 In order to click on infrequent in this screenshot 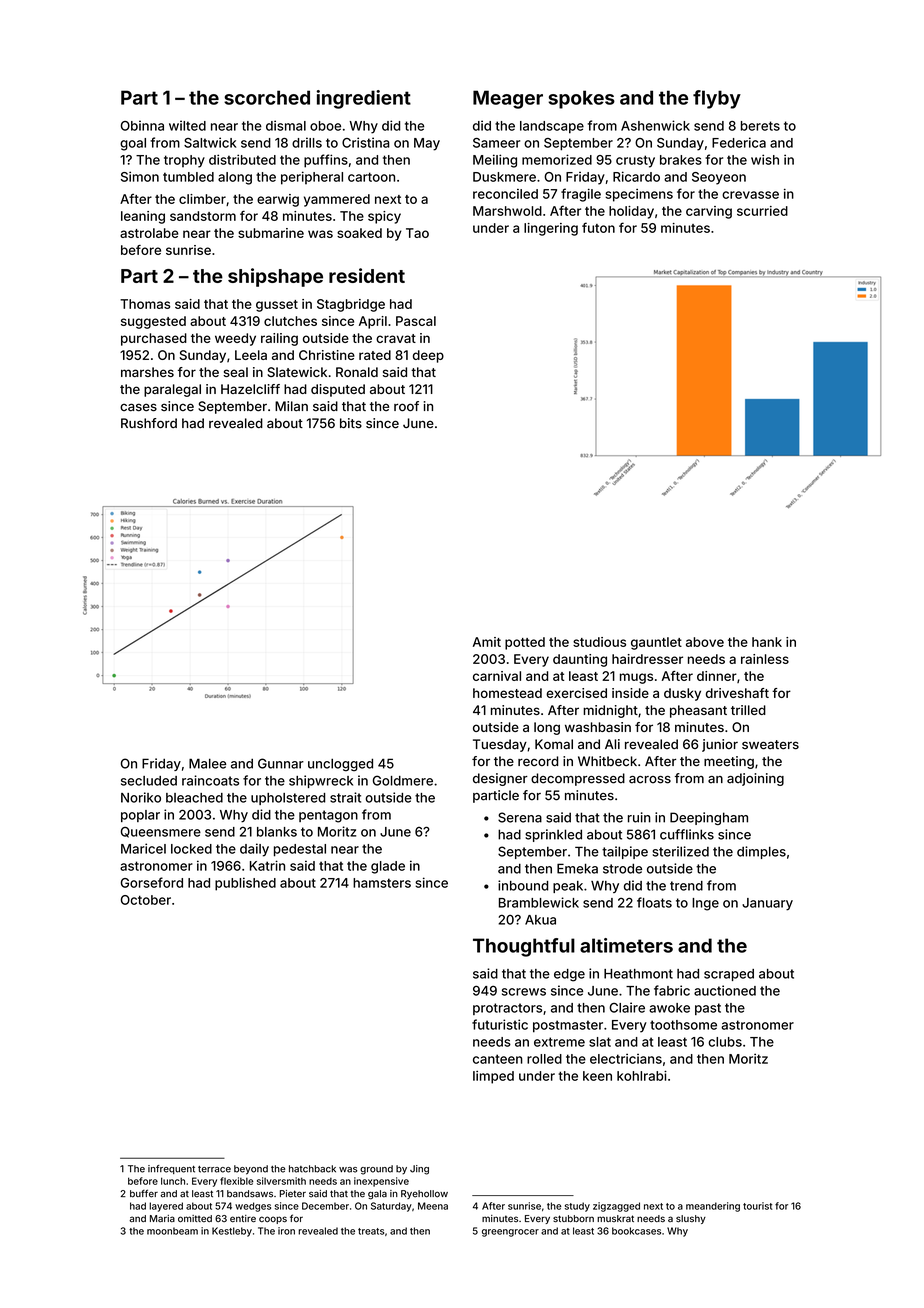, I will do `click(171, 1169)`.
